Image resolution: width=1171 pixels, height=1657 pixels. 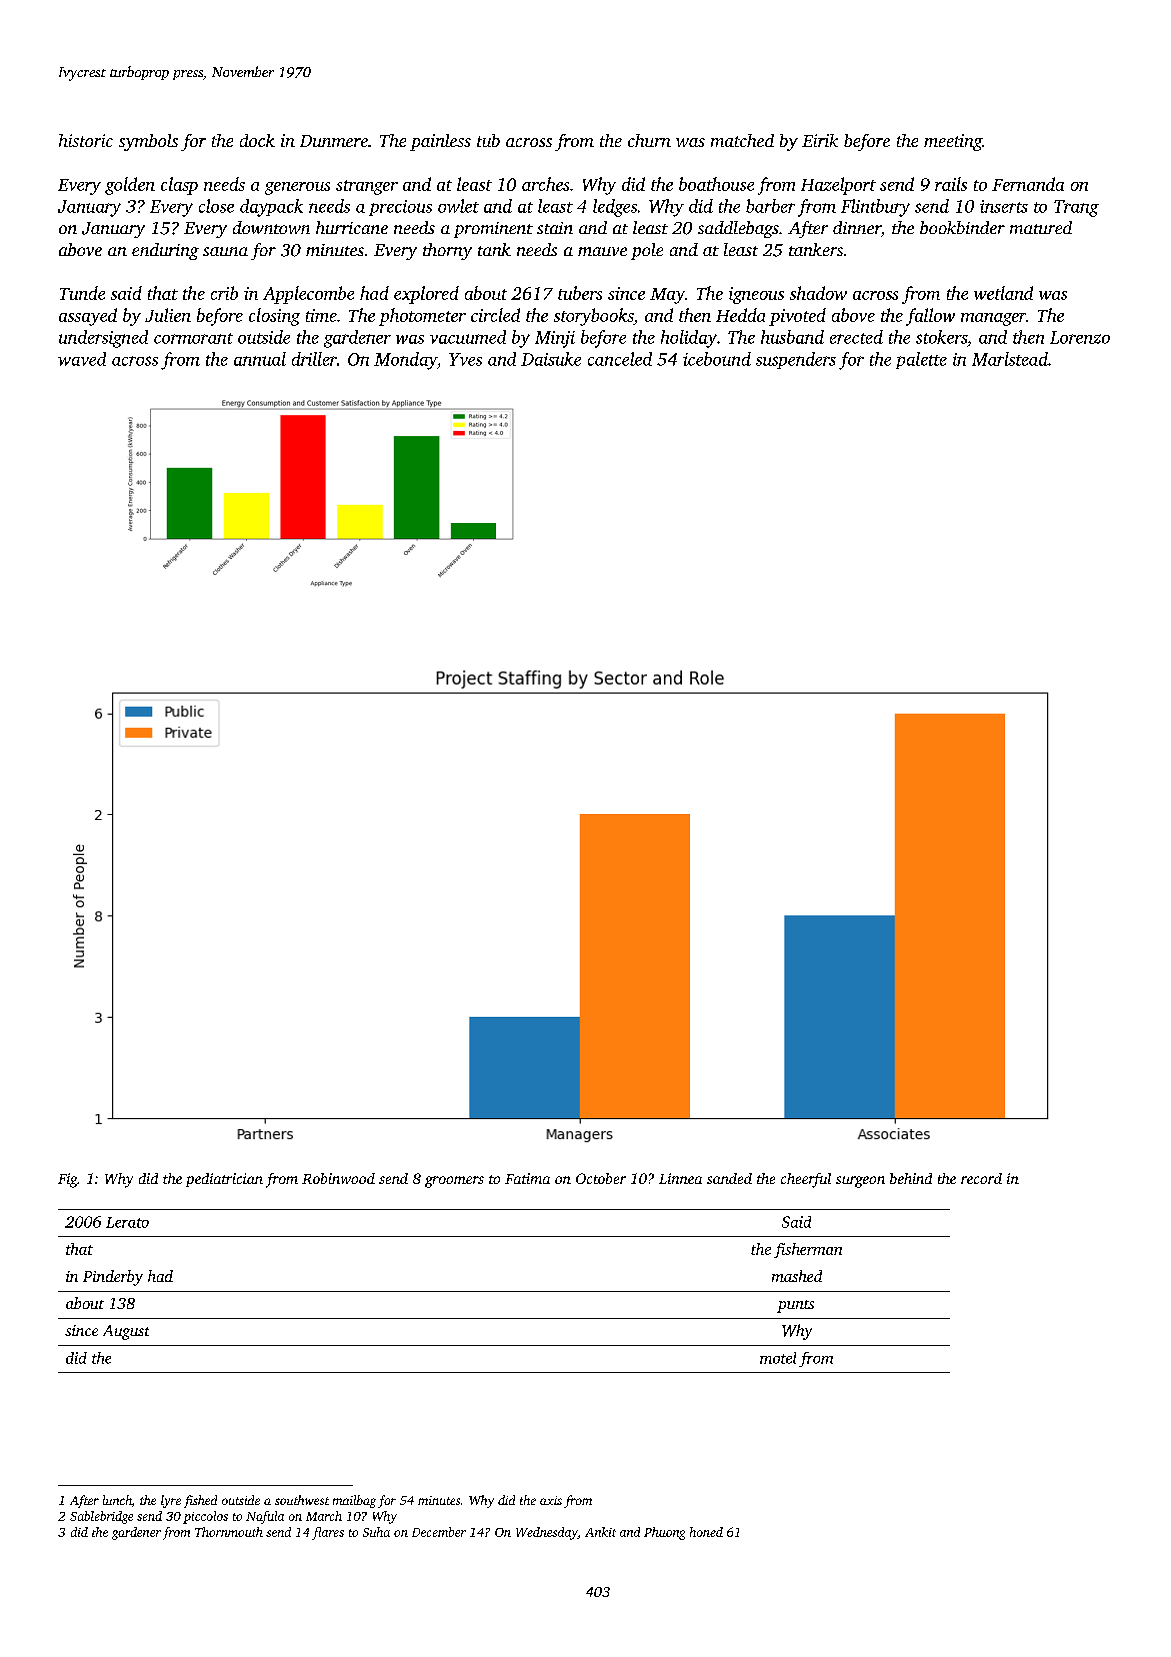 I want to click on vacuumed, so click(x=468, y=337).
